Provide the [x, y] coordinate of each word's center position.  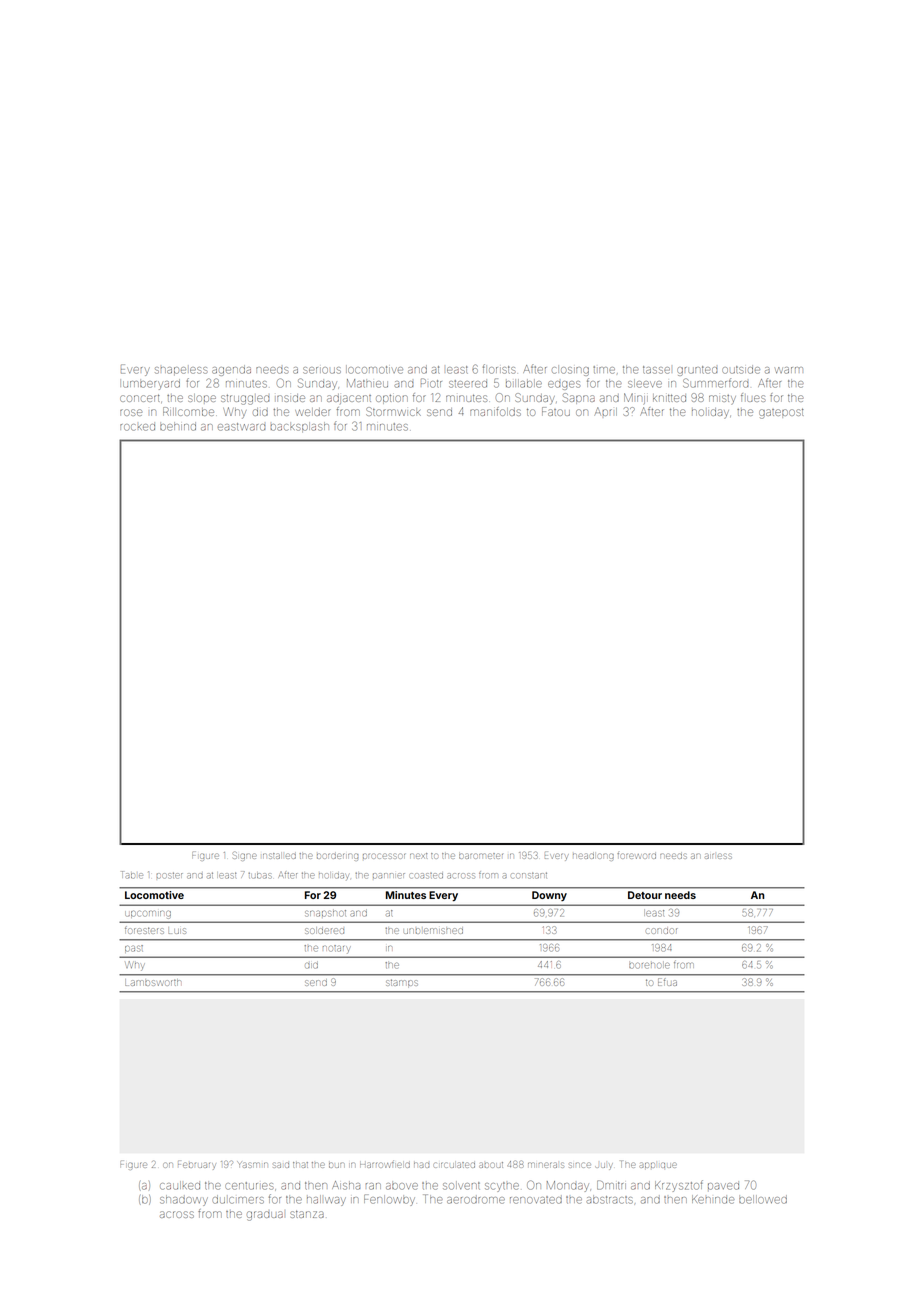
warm [789, 370]
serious [322, 370]
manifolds [495, 411]
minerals [546, 1165]
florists [499, 369]
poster [170, 875]
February [196, 1166]
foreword [636, 856]
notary [336, 949]
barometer [481, 856]
